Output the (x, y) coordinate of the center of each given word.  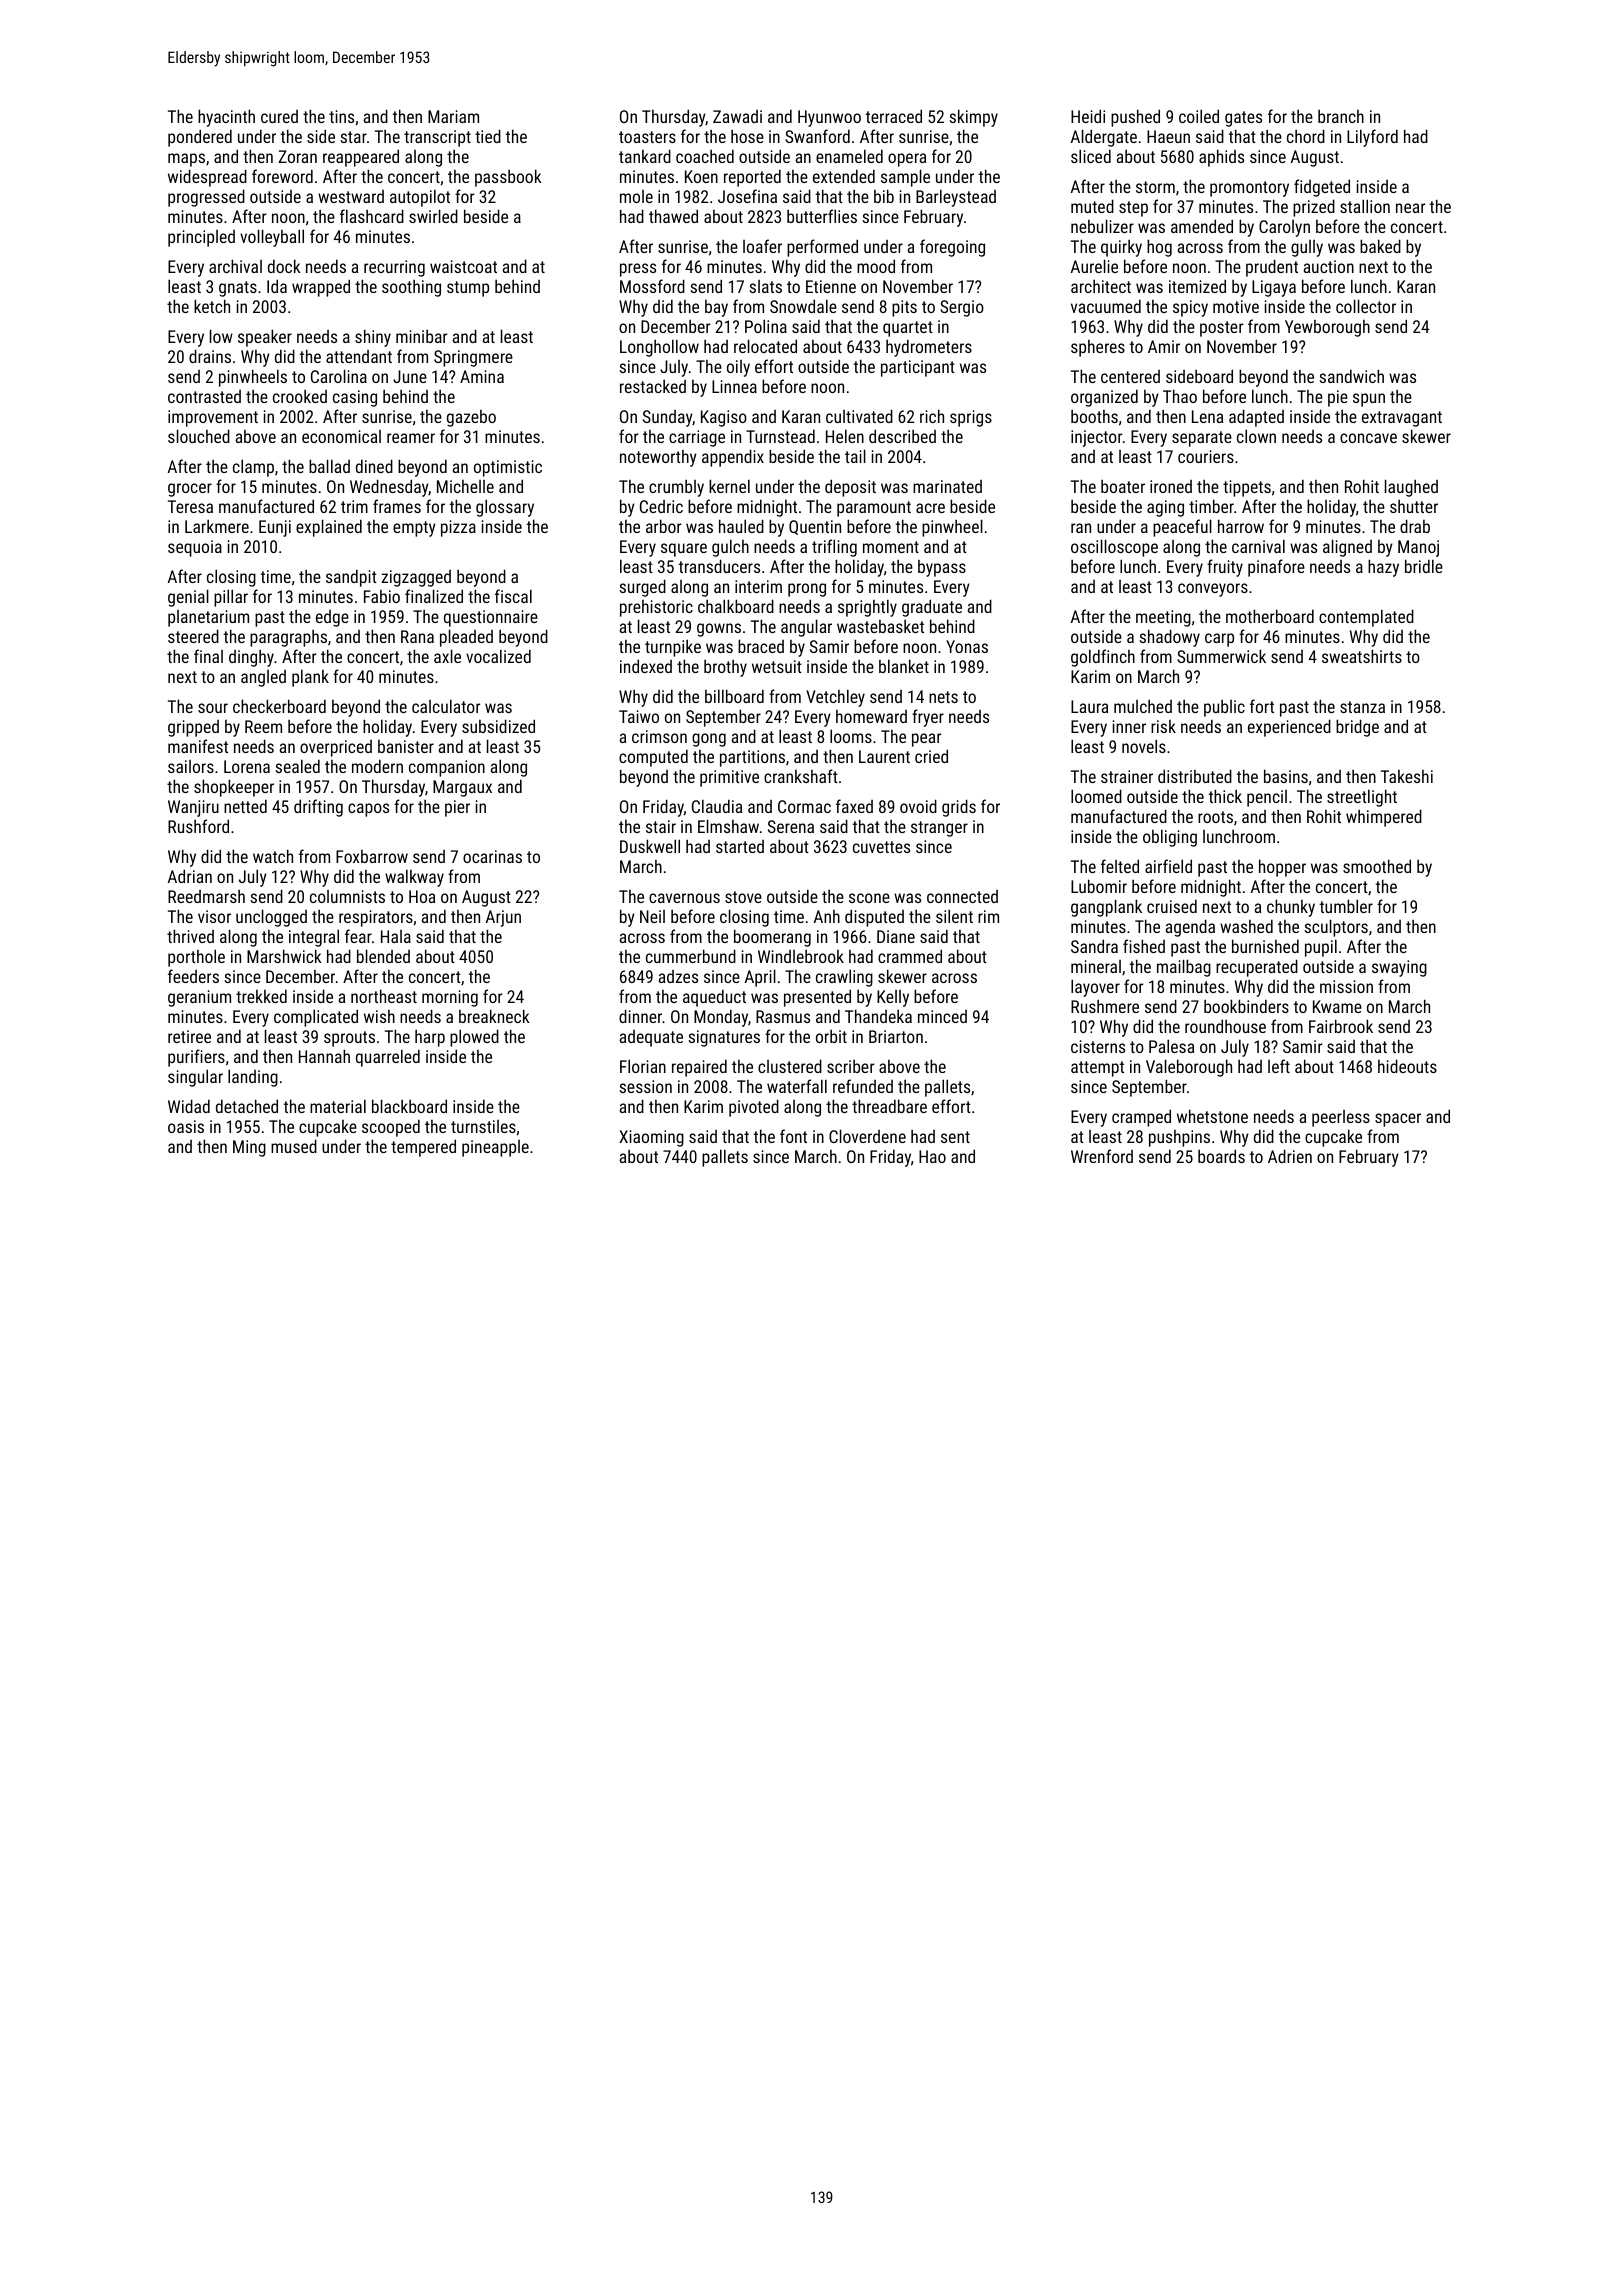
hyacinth (226, 118)
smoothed (1377, 866)
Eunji (275, 528)
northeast (384, 996)
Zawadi (737, 116)
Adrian (190, 876)
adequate (651, 1038)
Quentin (815, 527)
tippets (1247, 488)
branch (1341, 116)
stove (743, 897)
